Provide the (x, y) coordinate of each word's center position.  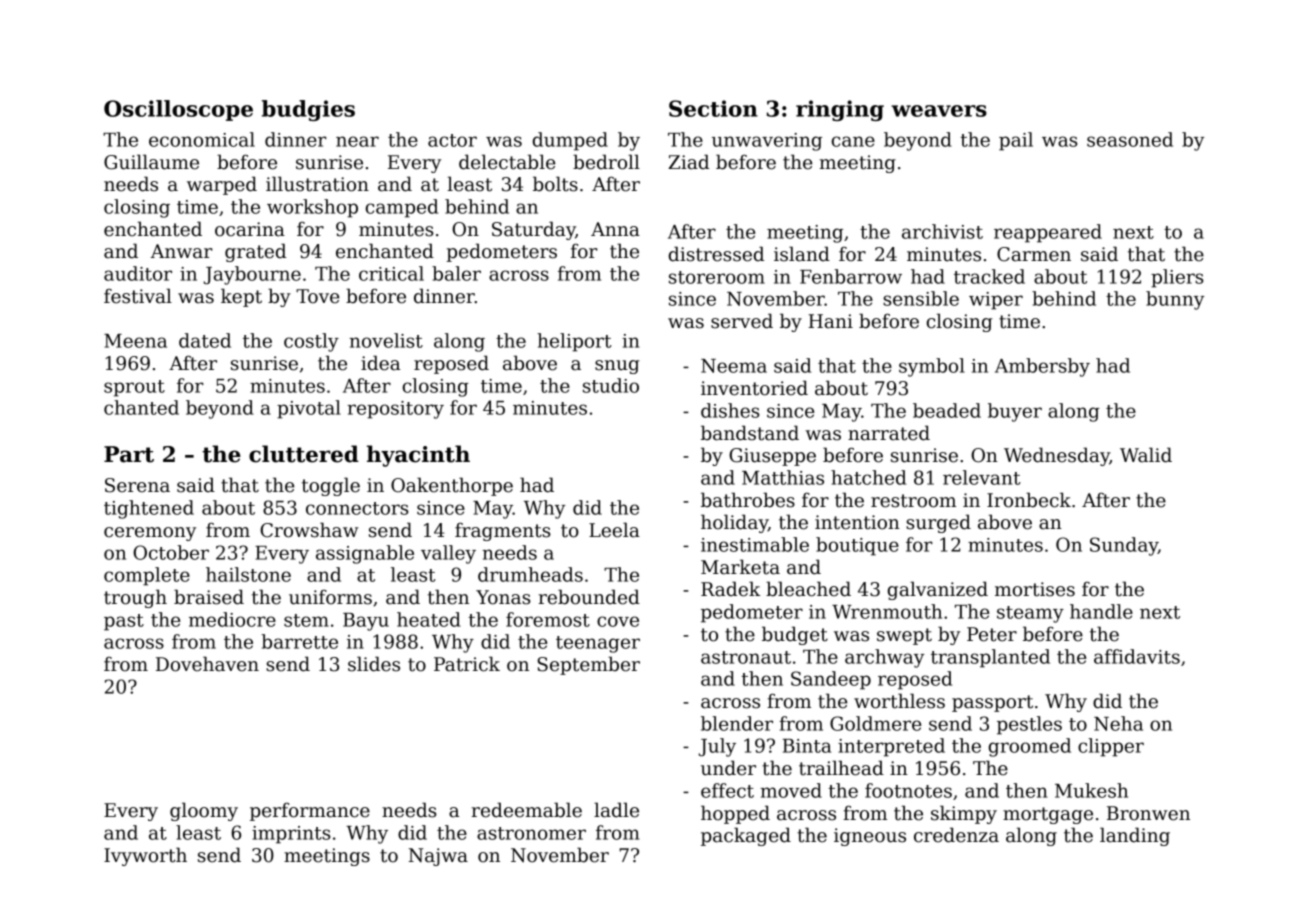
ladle (616, 810)
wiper (996, 301)
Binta (807, 746)
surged (938, 523)
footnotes (908, 790)
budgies (308, 110)
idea (380, 363)
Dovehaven (207, 664)
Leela (614, 530)
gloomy (204, 811)
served (742, 321)
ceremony (150, 534)
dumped (570, 141)
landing (1135, 836)
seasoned (1130, 139)
